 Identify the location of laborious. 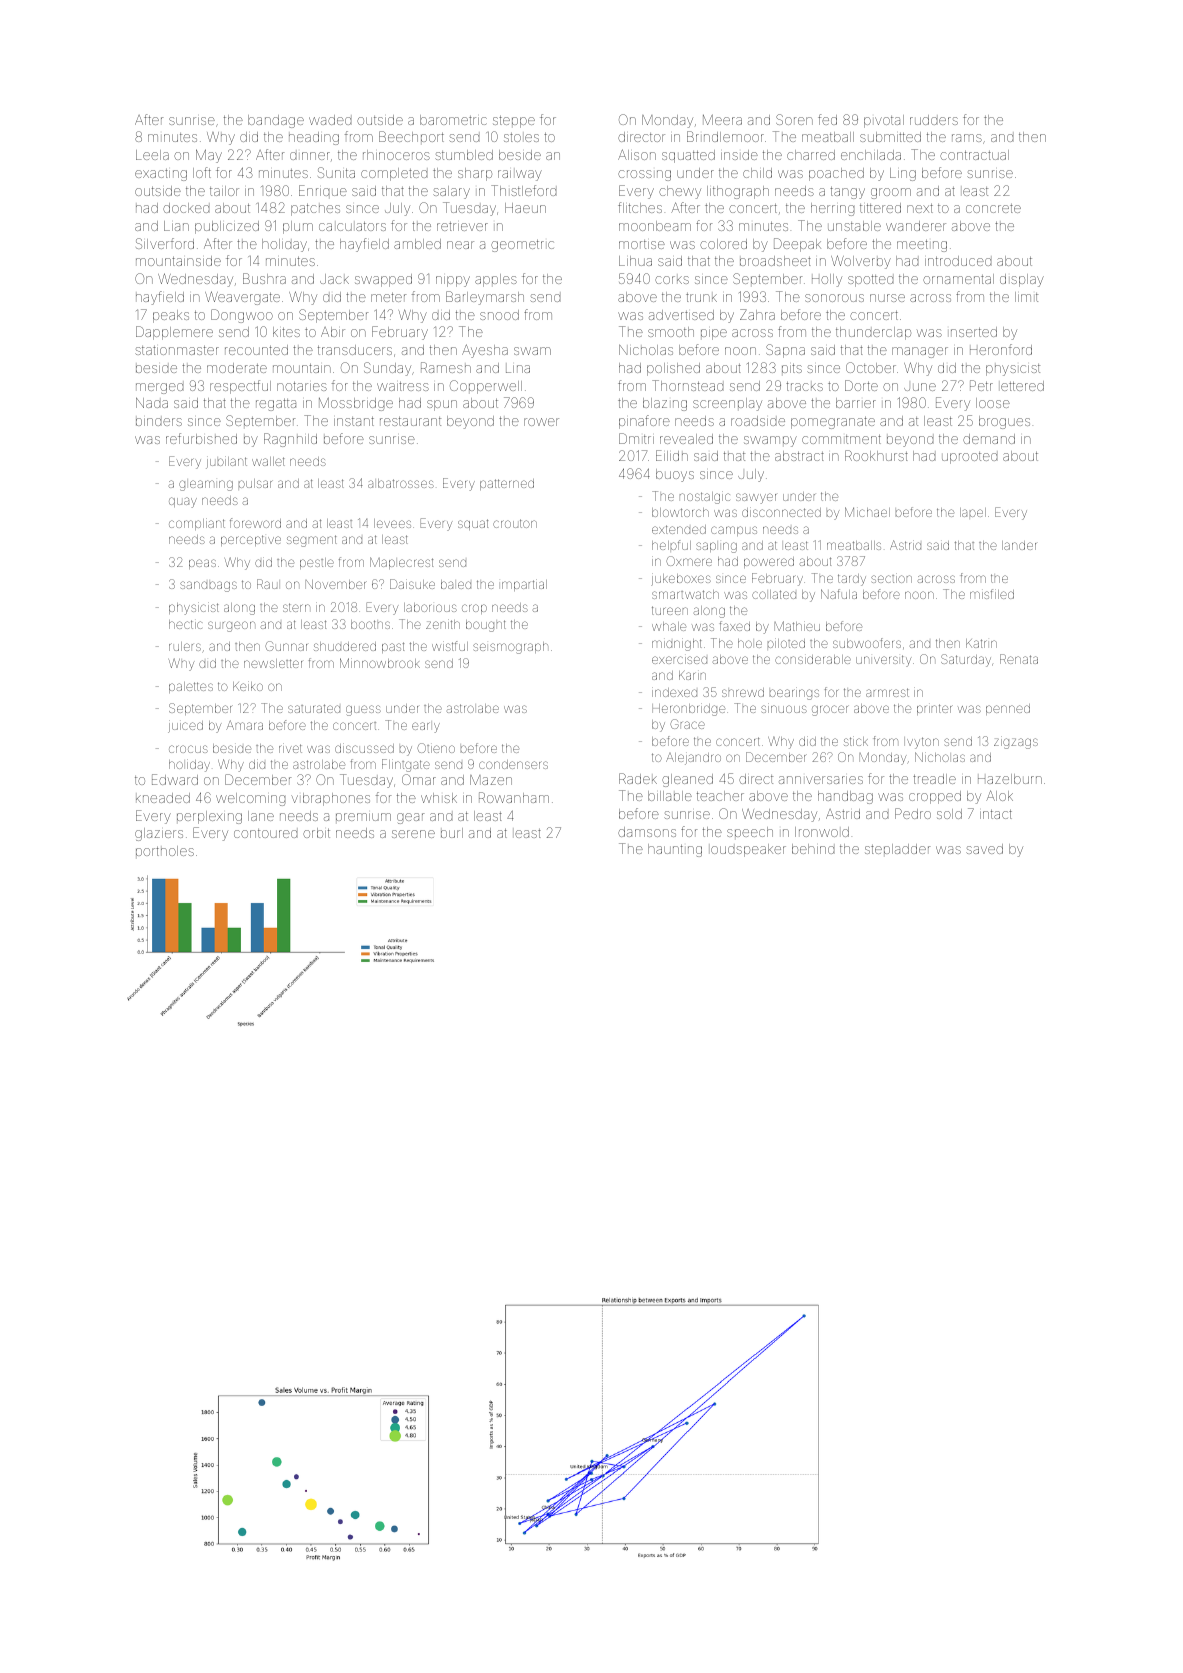
(430, 607).
